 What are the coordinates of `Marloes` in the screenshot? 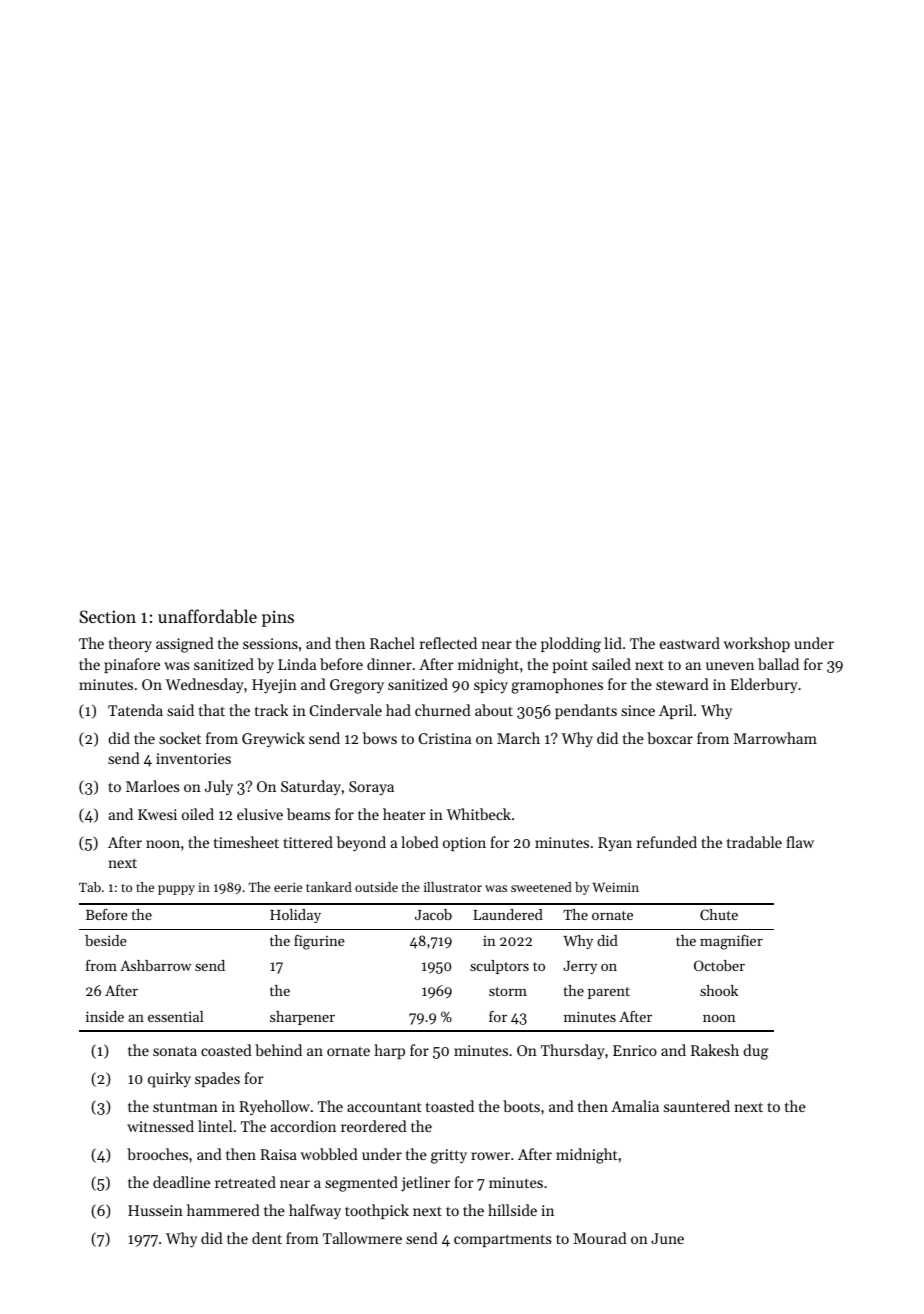 It's located at (152, 786).
